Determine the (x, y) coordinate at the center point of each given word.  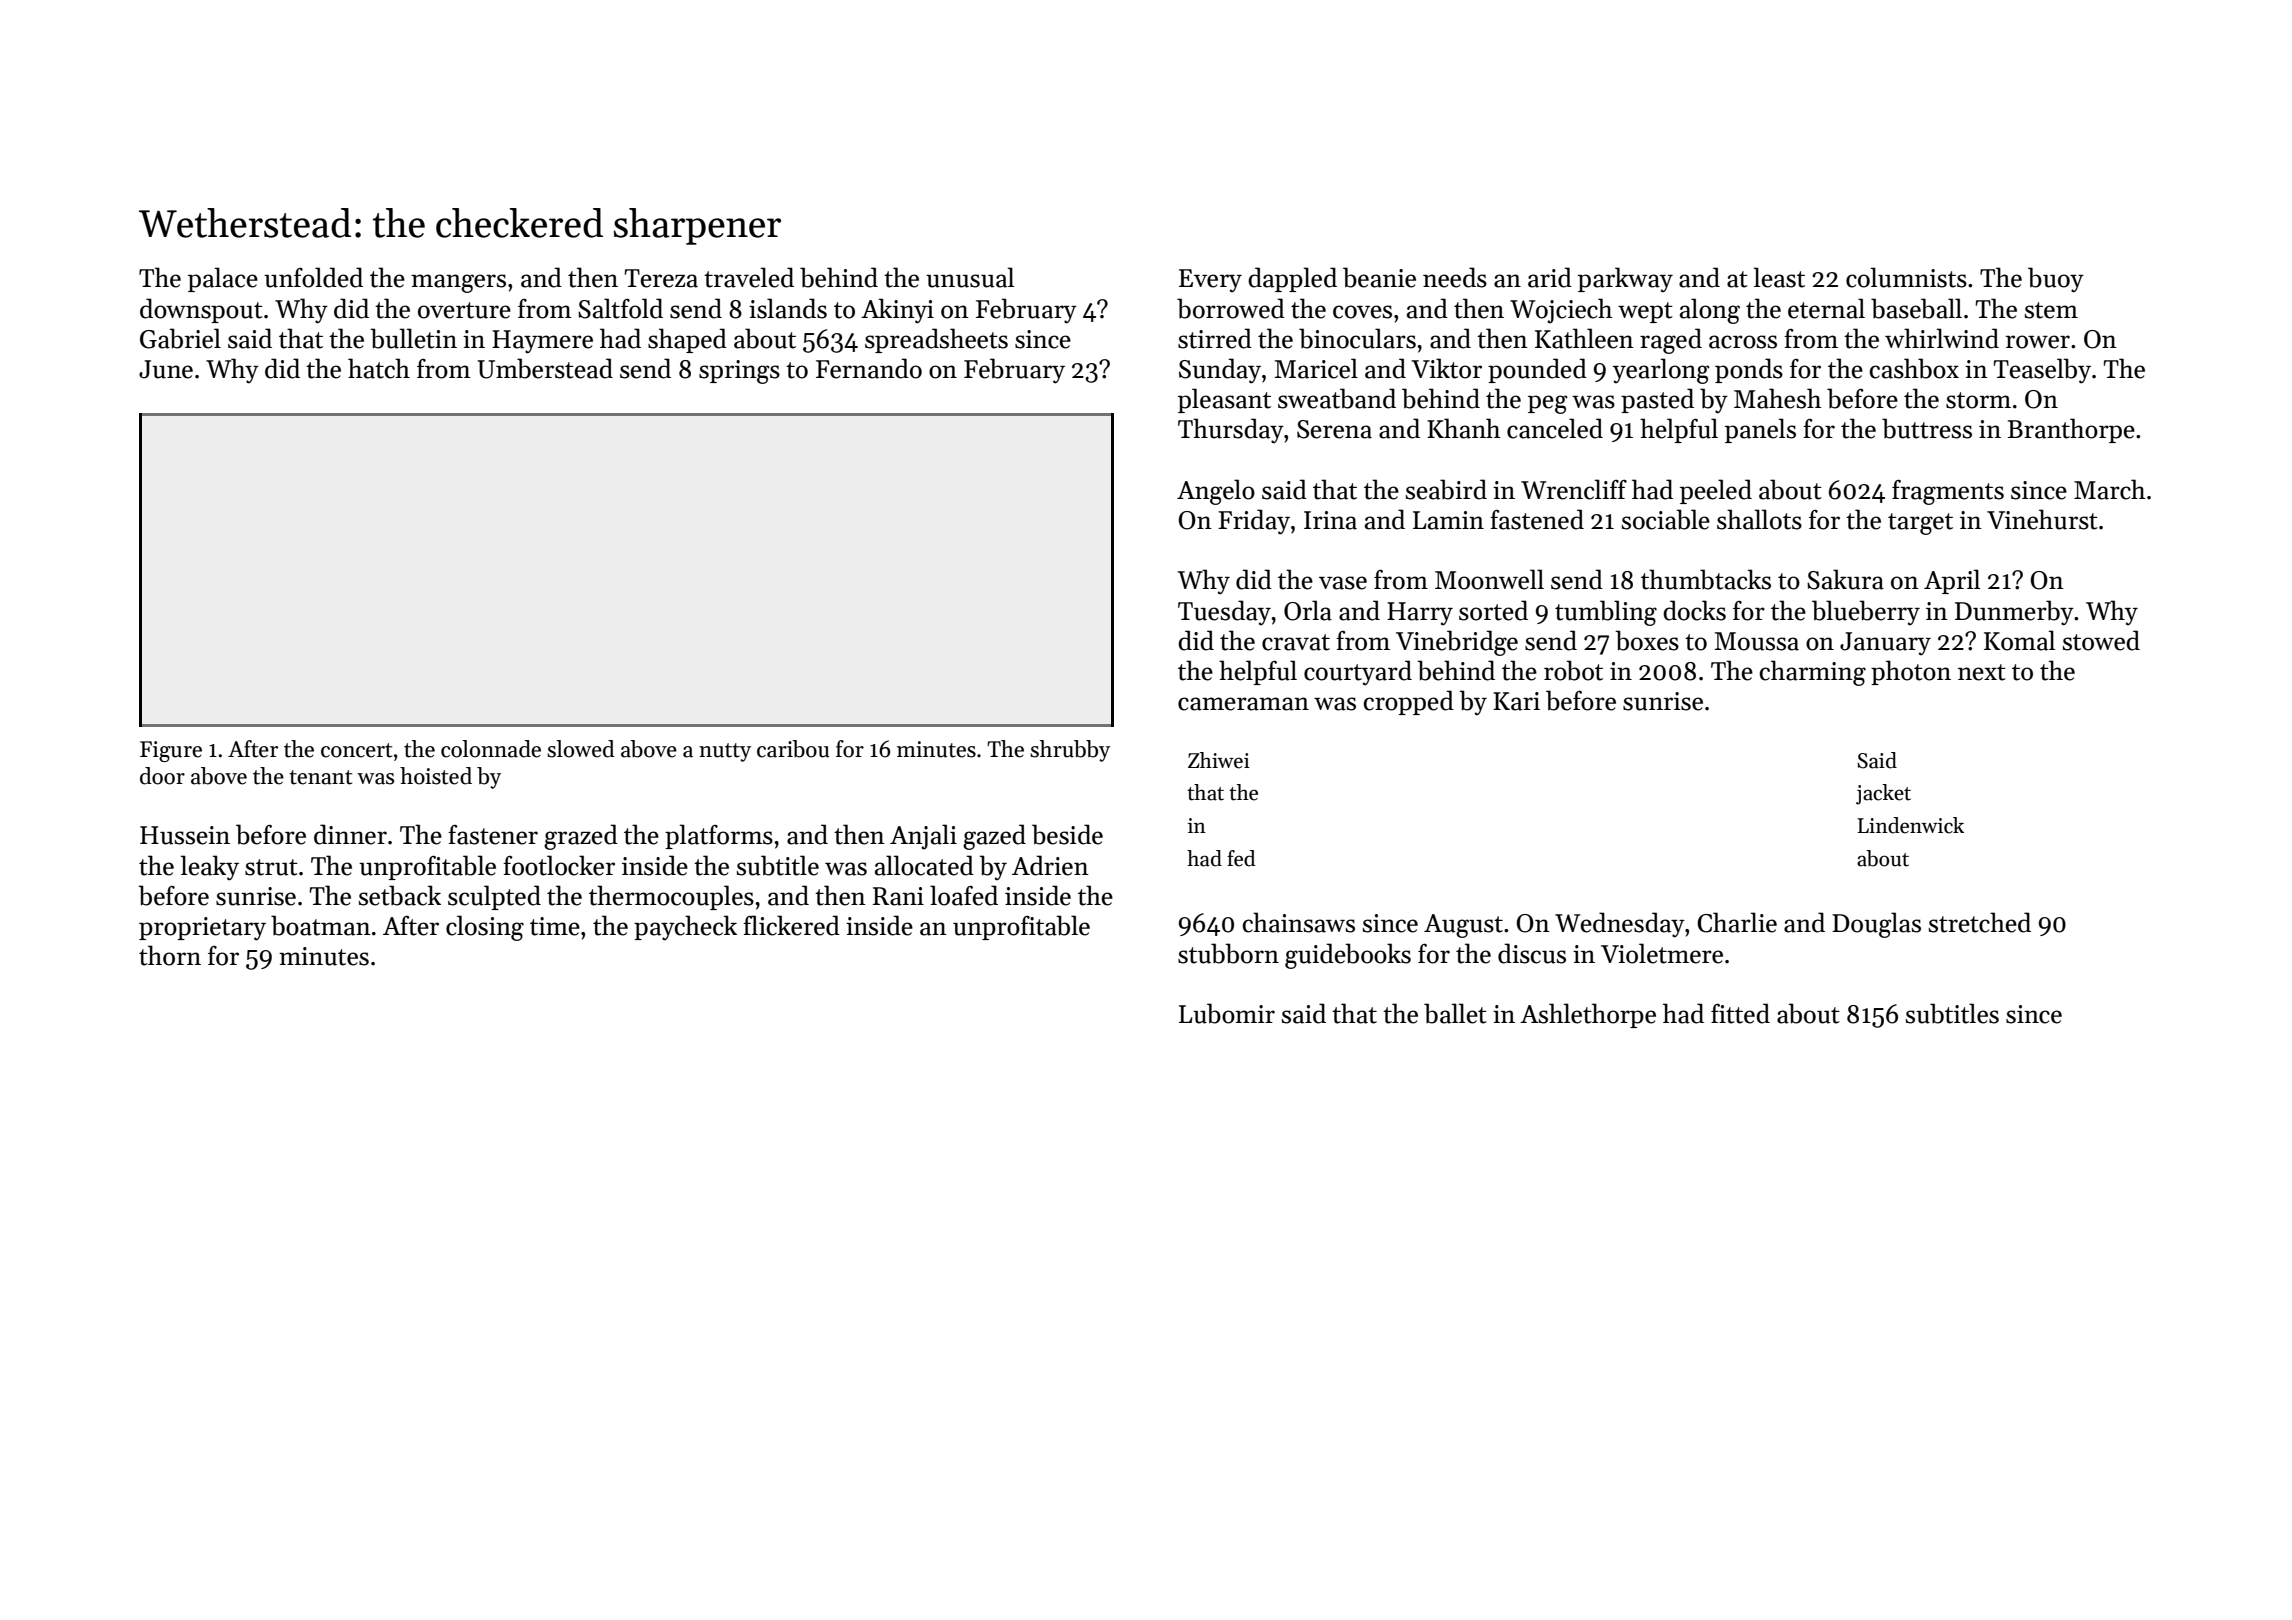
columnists (1906, 277)
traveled (749, 277)
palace (223, 279)
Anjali (923, 837)
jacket (1883, 794)
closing (485, 928)
